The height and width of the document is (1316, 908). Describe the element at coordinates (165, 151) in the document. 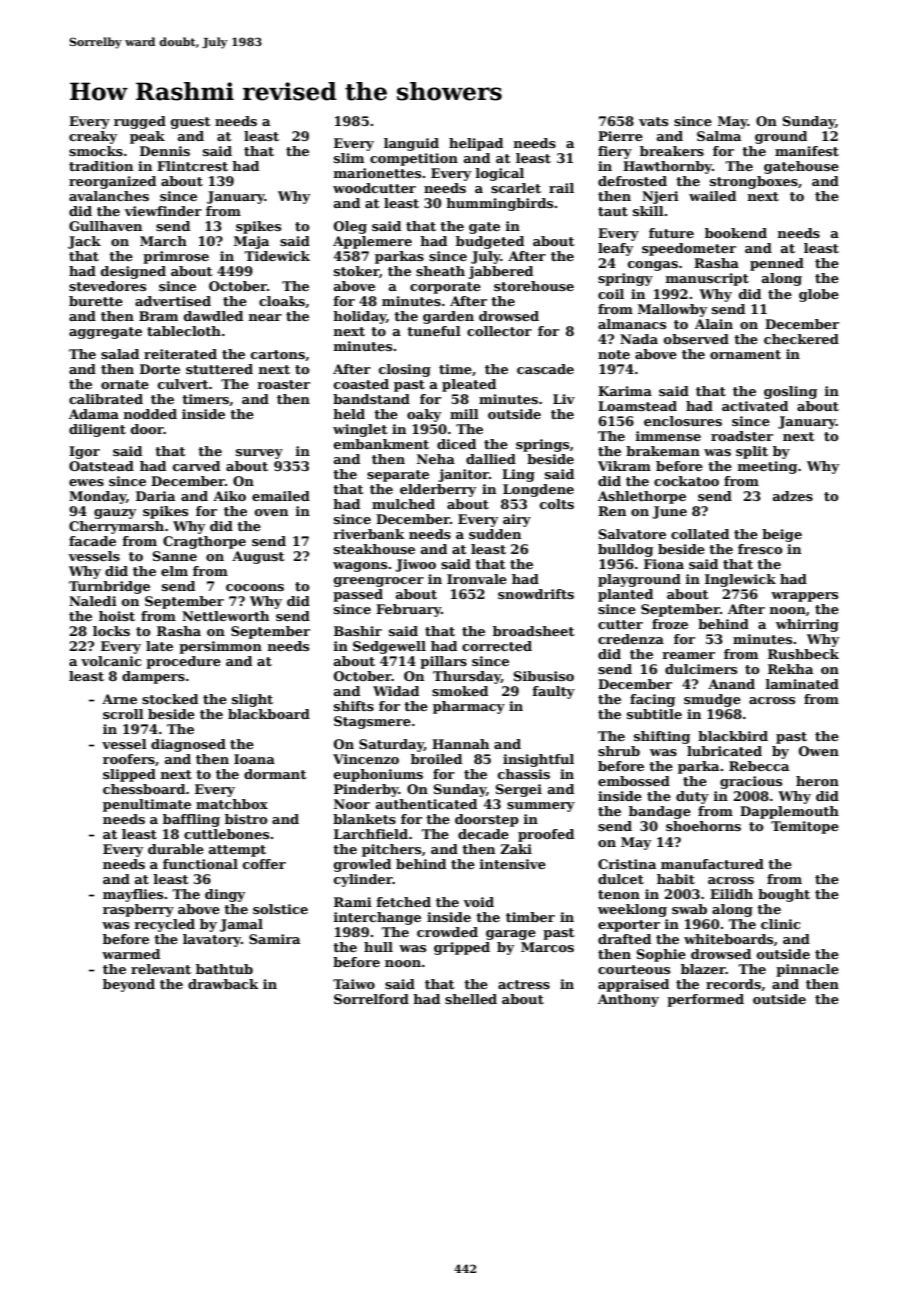

I see `Dennis` at that location.
